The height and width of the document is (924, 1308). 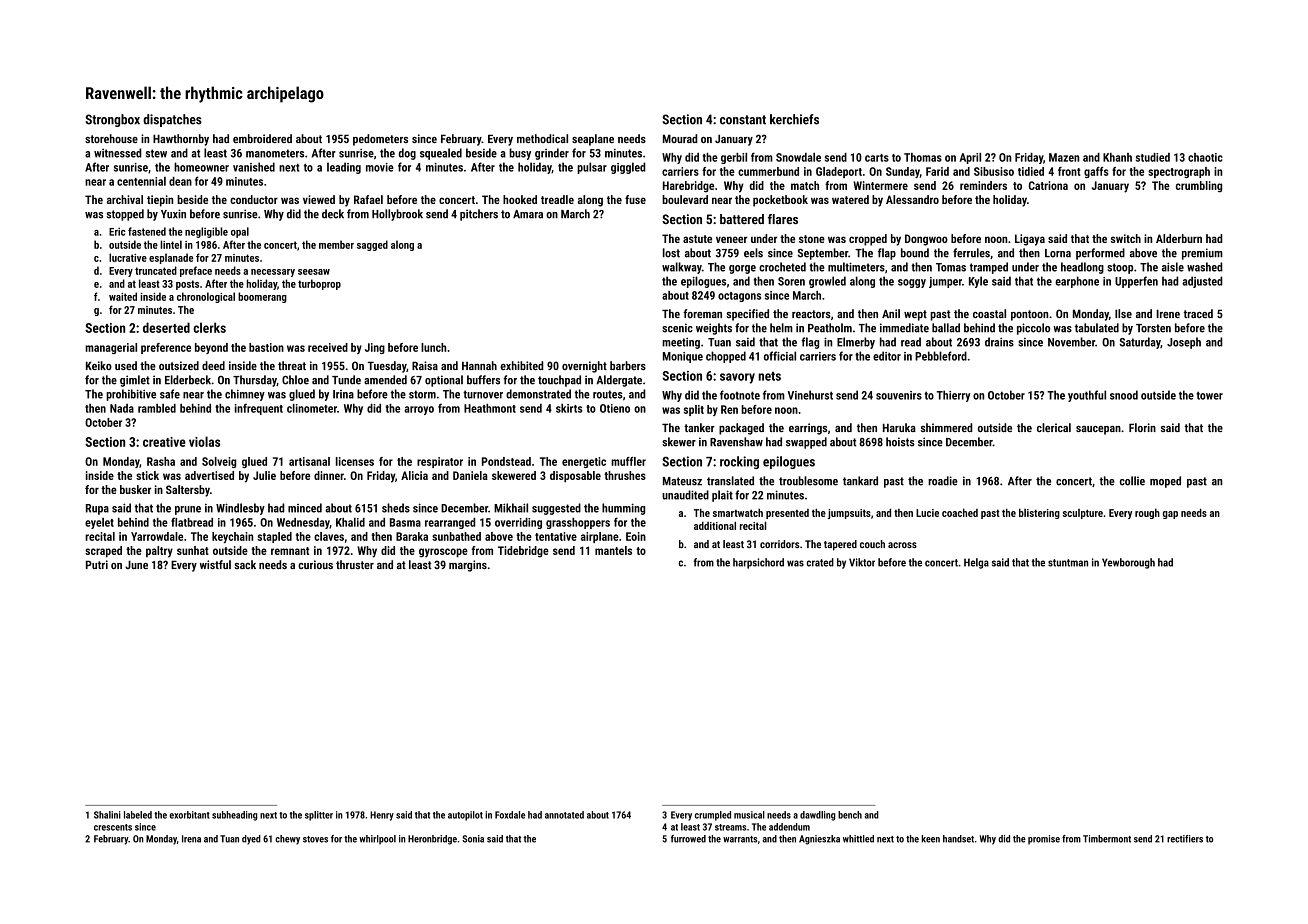 I want to click on dyed, so click(x=251, y=840).
